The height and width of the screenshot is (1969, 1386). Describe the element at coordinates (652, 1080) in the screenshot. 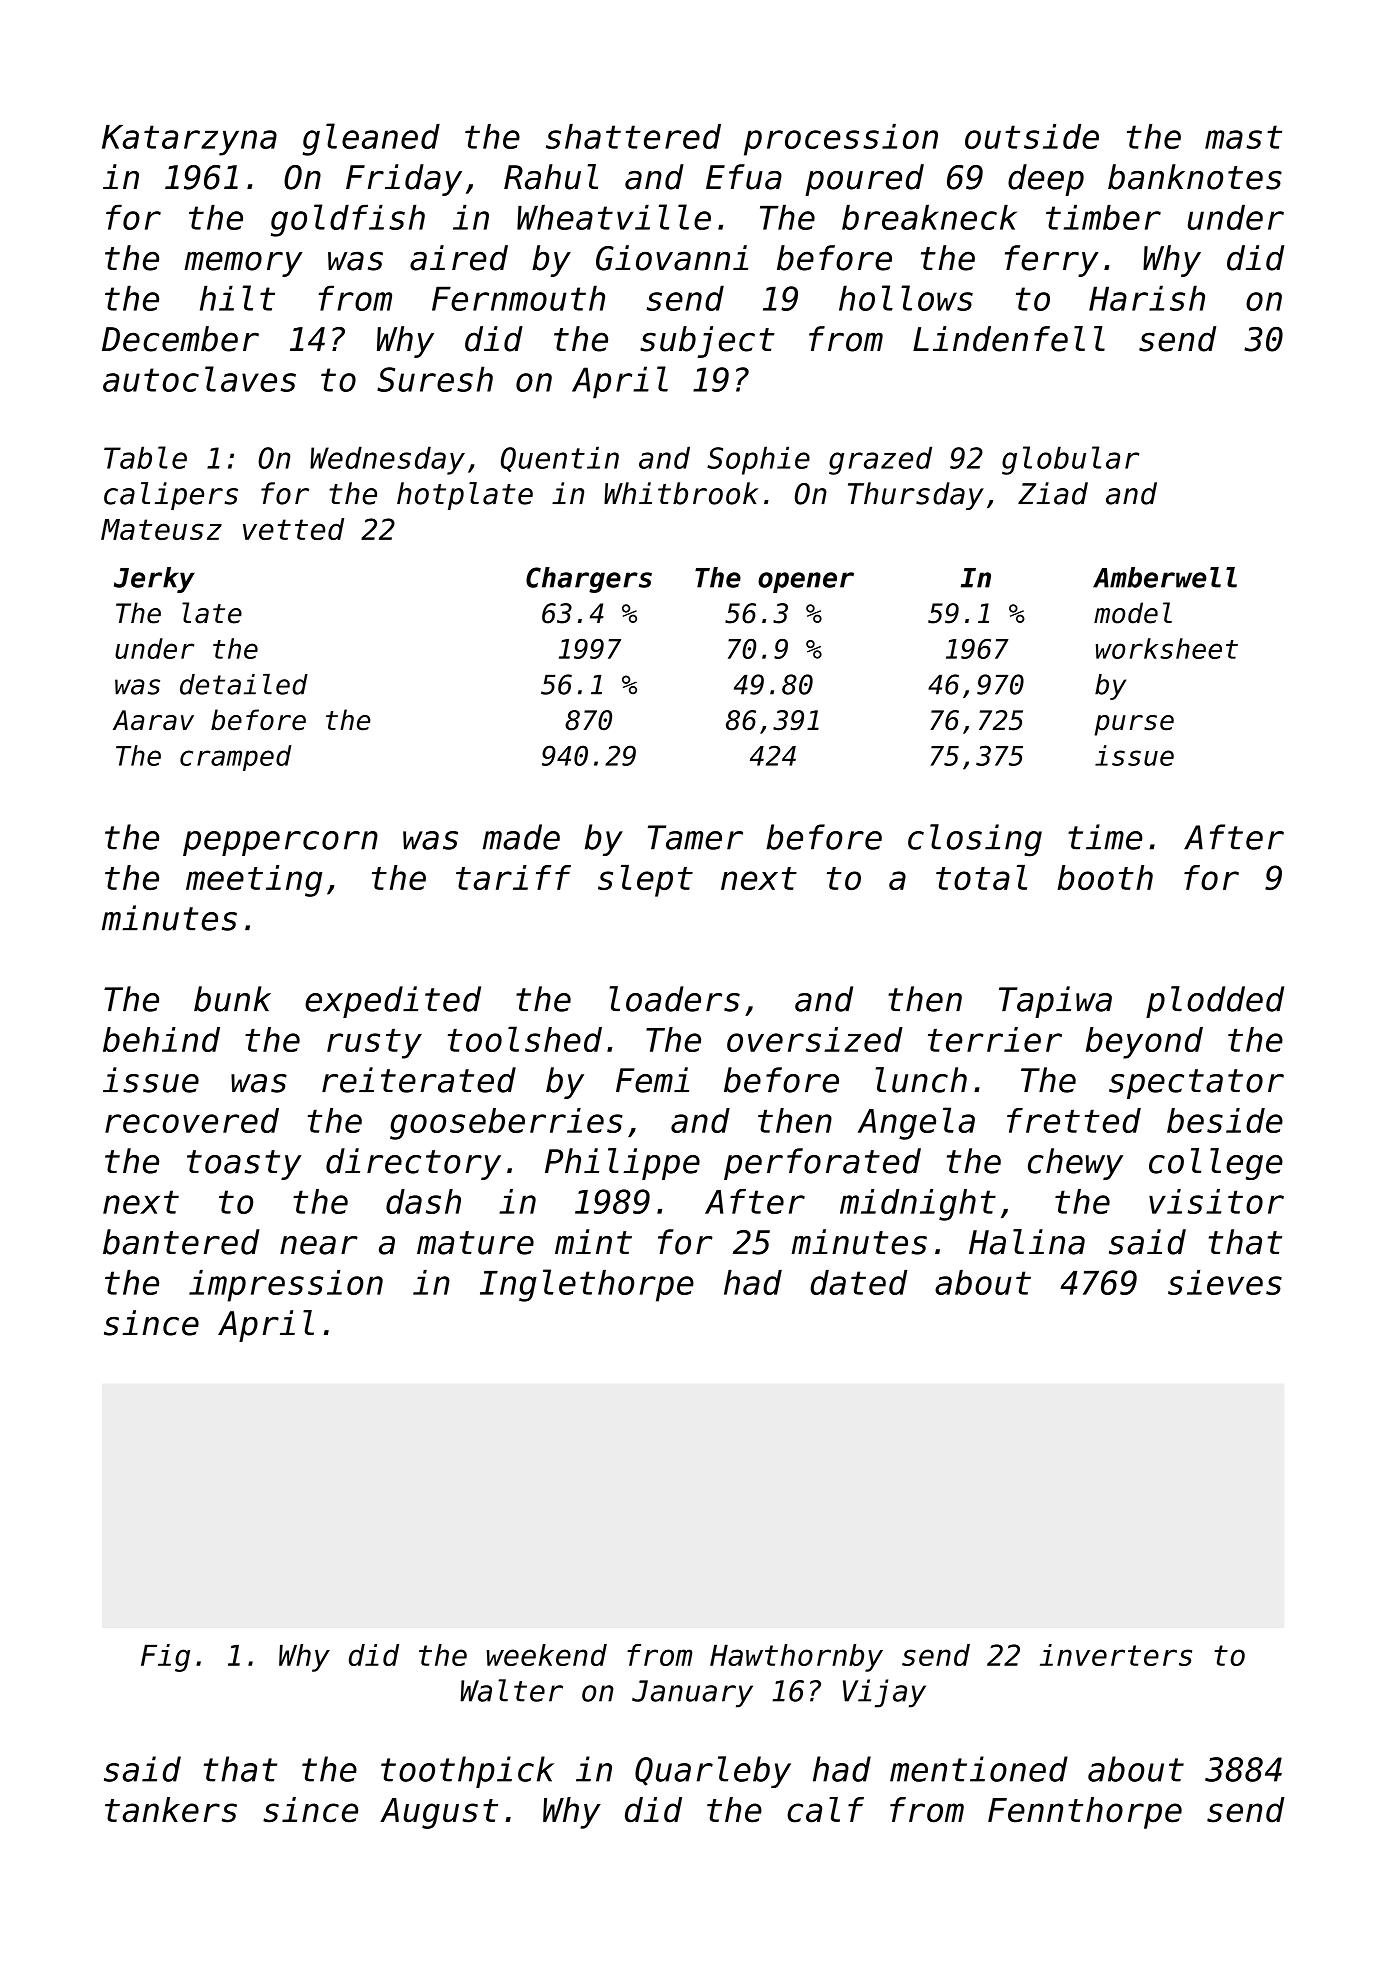

I see `Femi` at that location.
